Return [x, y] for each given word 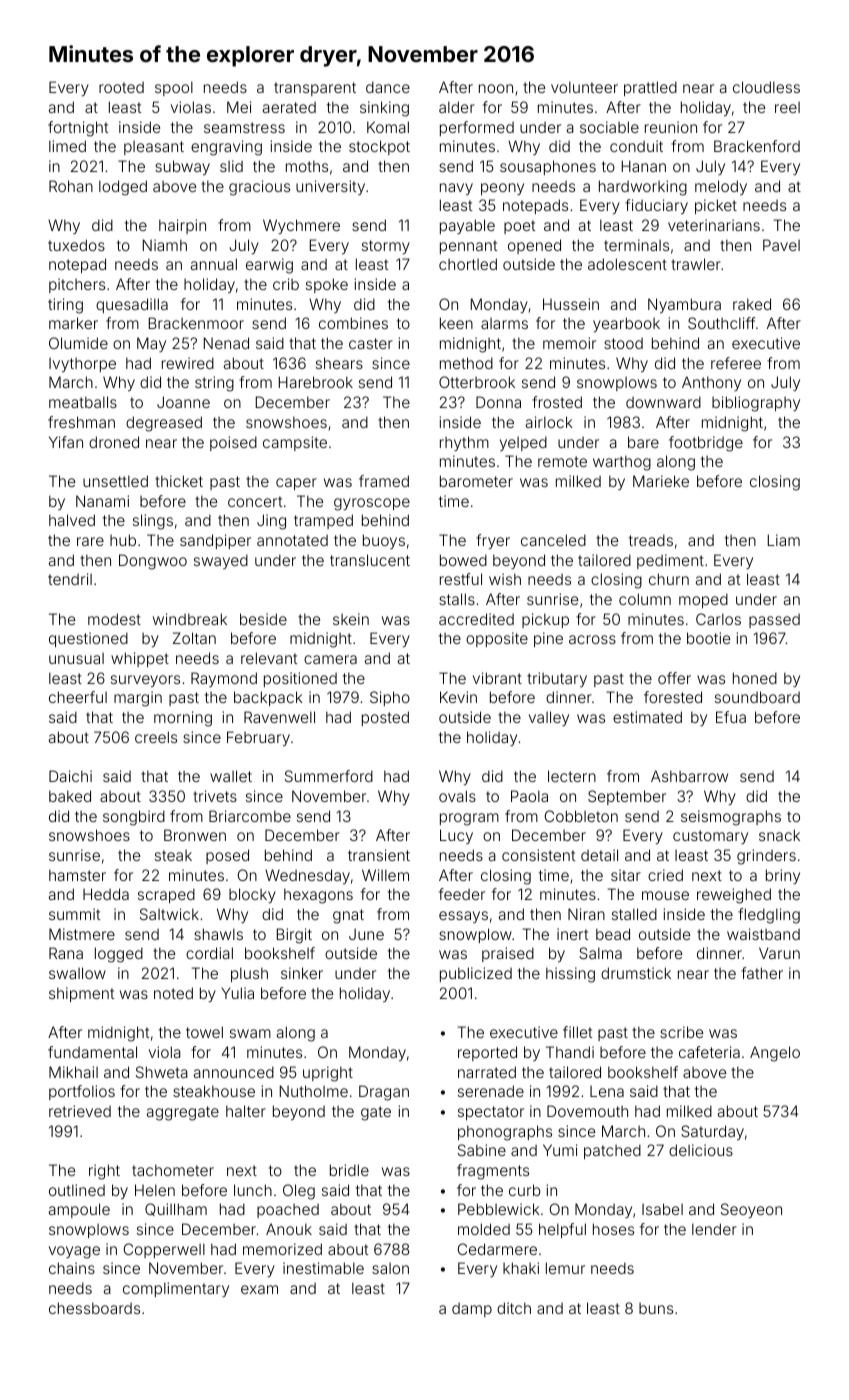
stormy [386, 247]
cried [665, 875]
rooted [121, 87]
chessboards [94, 1308]
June [366, 934]
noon [496, 88]
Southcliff [721, 323]
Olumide [78, 343]
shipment [81, 994]
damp [472, 1310]
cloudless [766, 87]
